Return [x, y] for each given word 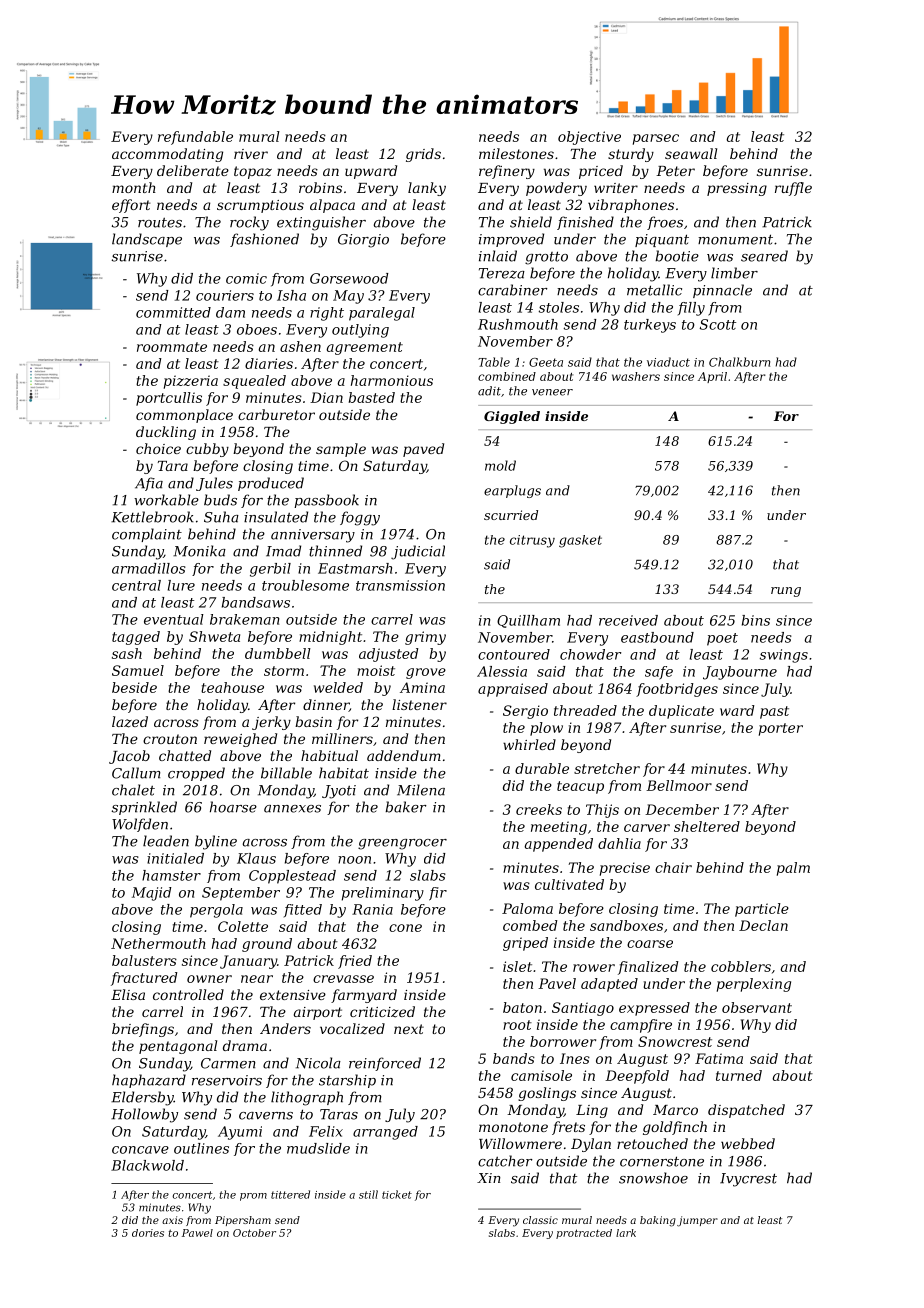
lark [626, 1233]
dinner [326, 705]
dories [148, 1233]
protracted [584, 1234]
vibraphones [631, 206]
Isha [291, 295]
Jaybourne [740, 673]
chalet [133, 790]
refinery [507, 172]
